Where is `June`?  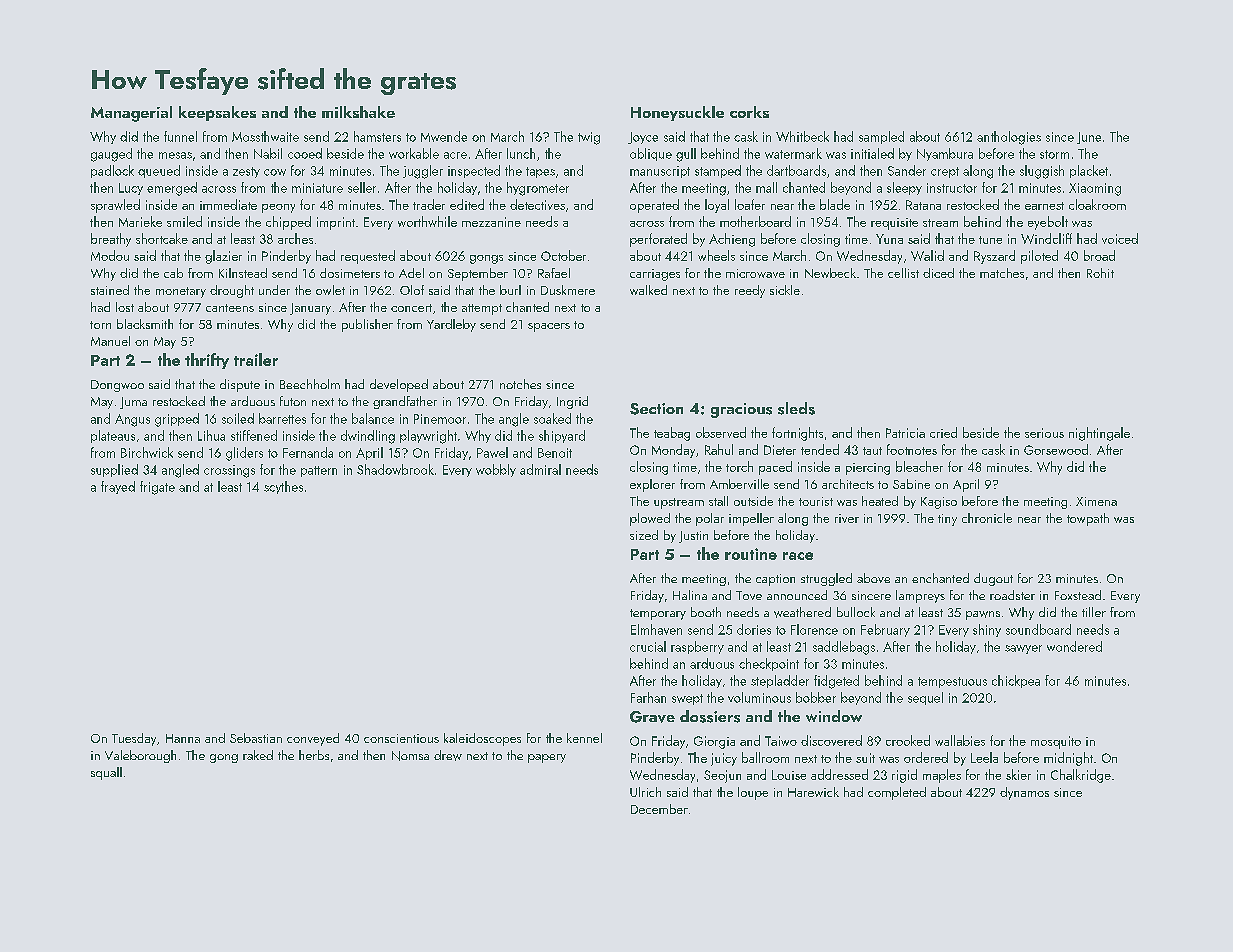 June is located at coordinates (1089, 138).
